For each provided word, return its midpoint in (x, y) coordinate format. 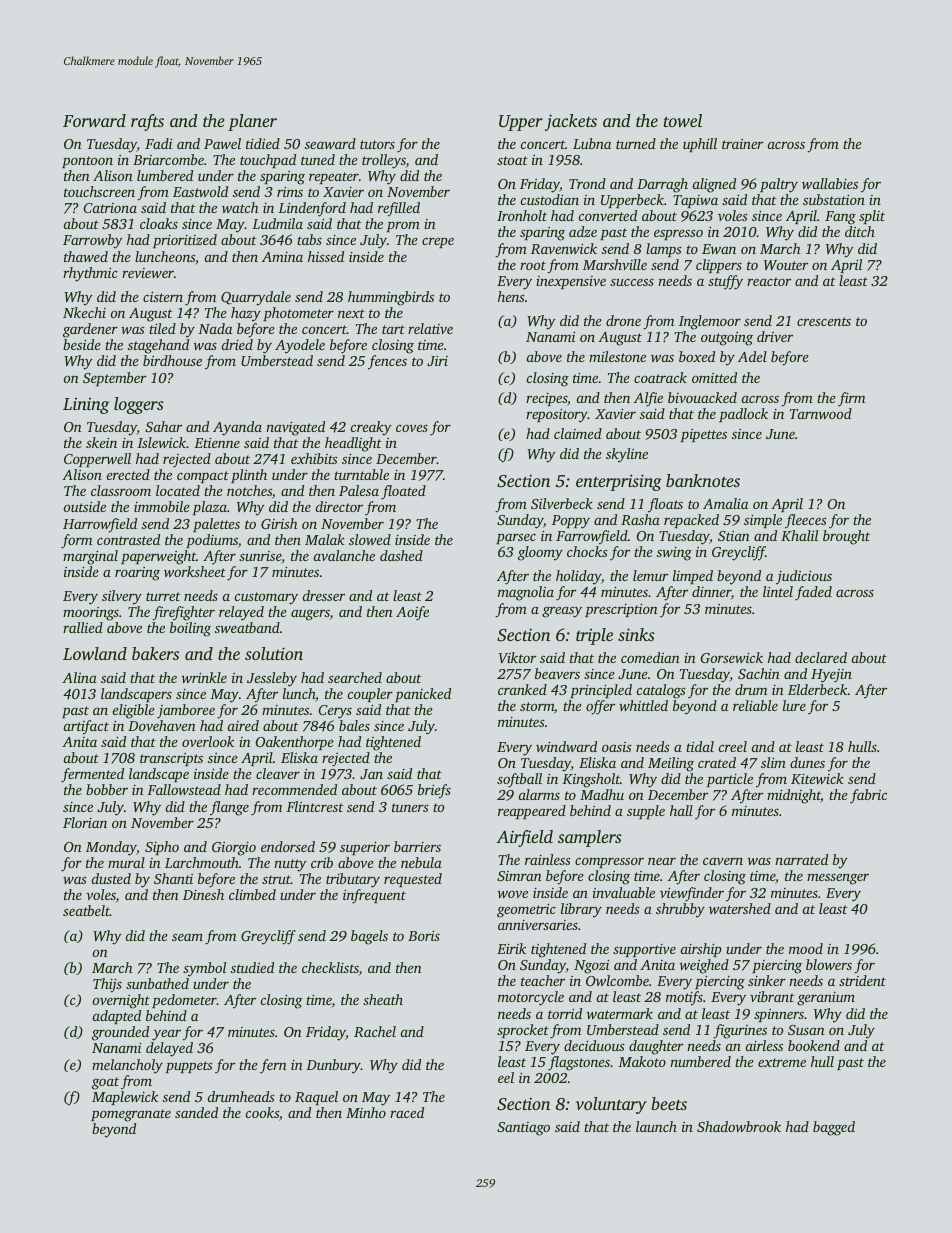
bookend (814, 1045)
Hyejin (831, 676)
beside (82, 344)
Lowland (95, 653)
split (872, 217)
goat (105, 1083)
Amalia (725, 503)
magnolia (526, 593)
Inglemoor (710, 322)
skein (101, 442)
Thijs (107, 985)
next (351, 313)
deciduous (594, 1045)
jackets (571, 122)
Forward (94, 120)
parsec (516, 538)
